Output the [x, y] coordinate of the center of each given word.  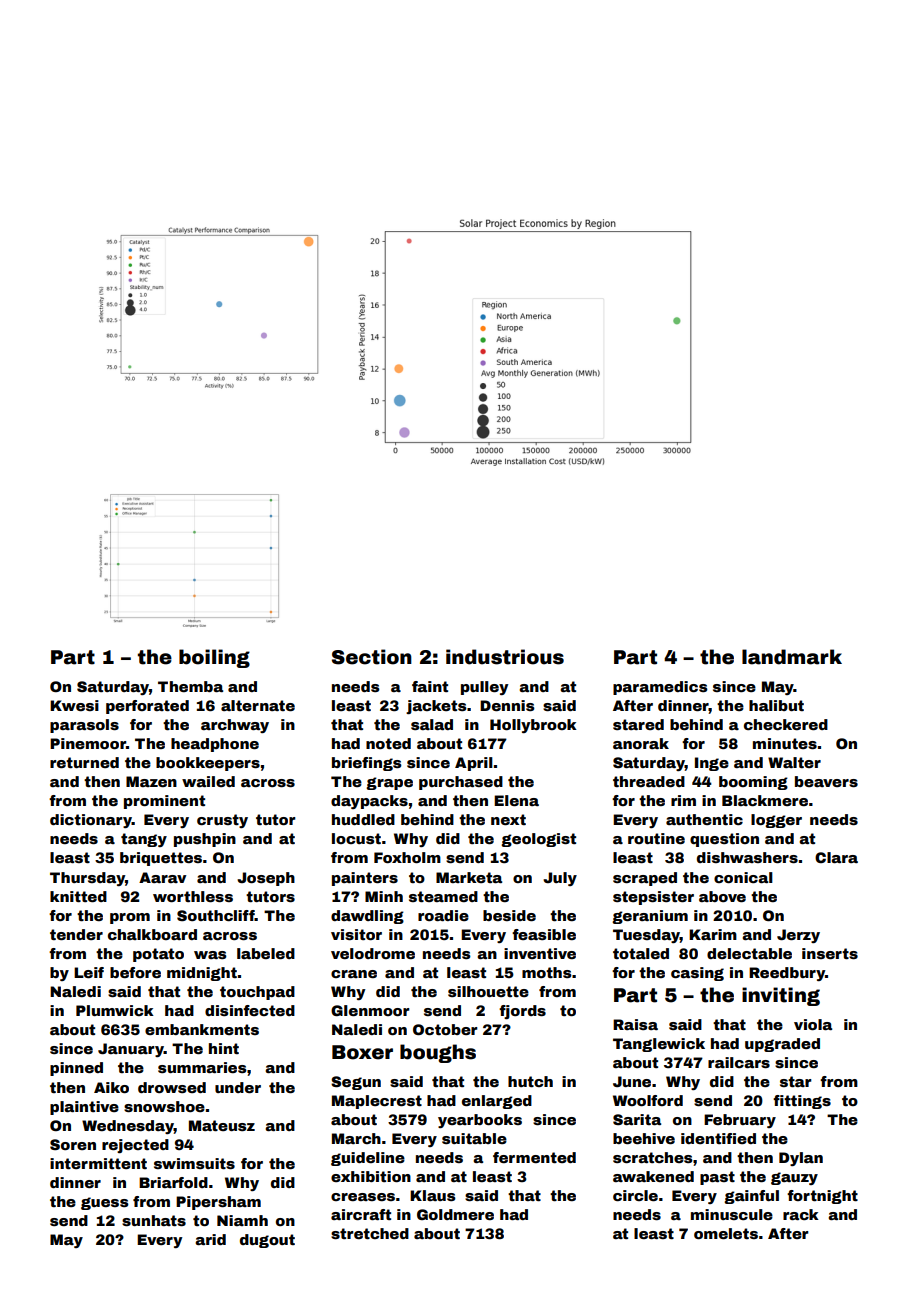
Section [372, 657]
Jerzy [798, 936]
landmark [792, 657]
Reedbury [787, 974]
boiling [214, 658]
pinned [76, 1069]
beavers [826, 781]
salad [432, 724]
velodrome [373, 953]
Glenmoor [370, 1010]
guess [105, 1203]
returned [84, 762]
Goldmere [455, 1214]
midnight [202, 974]
